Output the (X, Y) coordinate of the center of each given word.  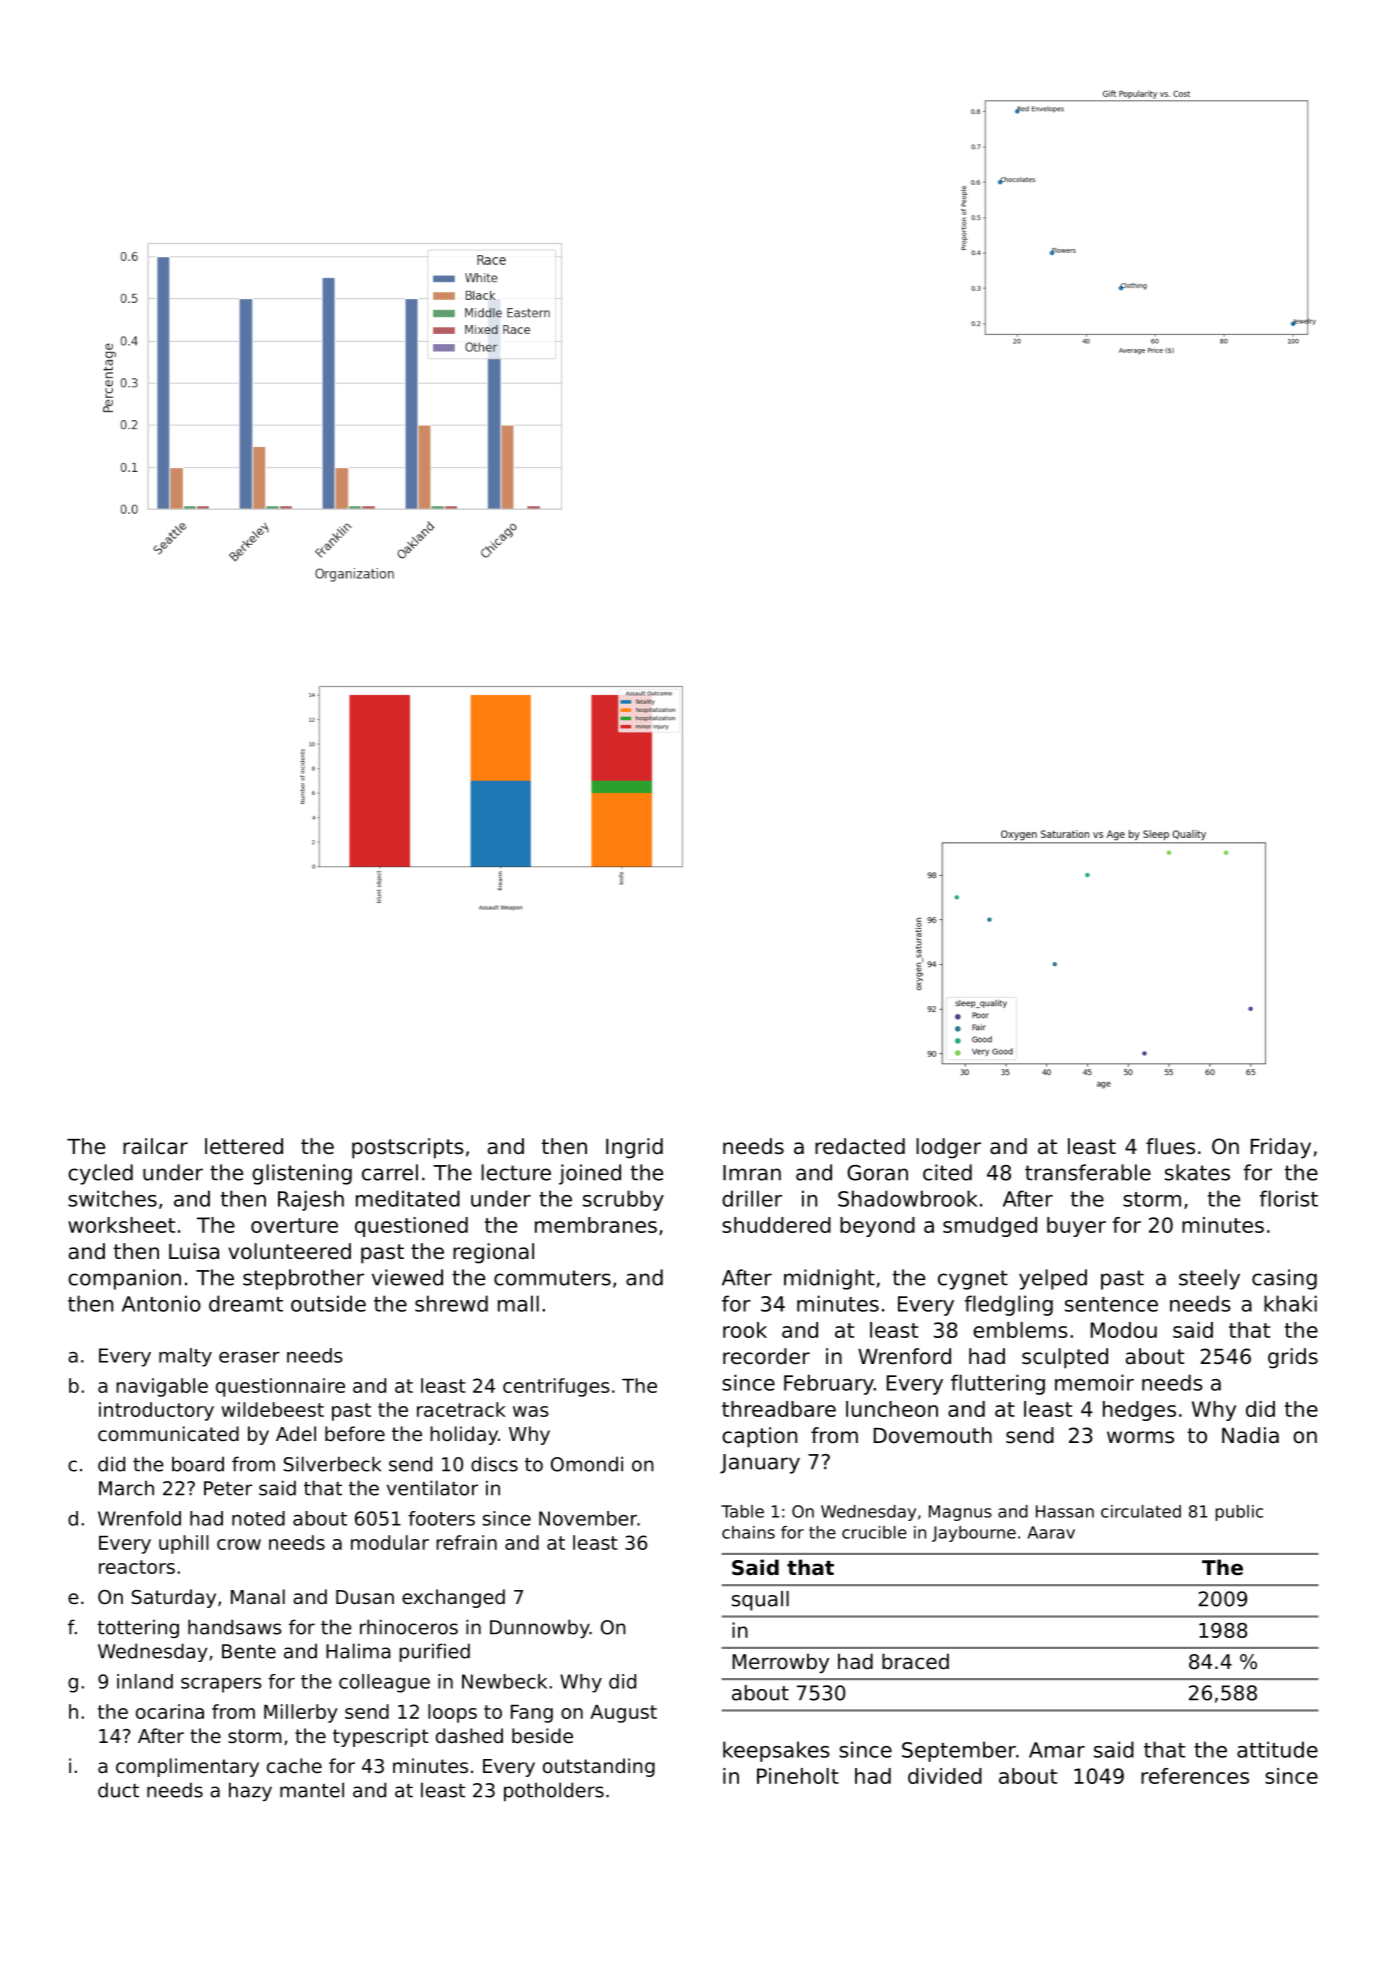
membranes (596, 1225)
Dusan (365, 1597)
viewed (407, 1277)
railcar (155, 1146)
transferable (1088, 1172)
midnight (829, 1279)
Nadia (1250, 1435)
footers (441, 1518)
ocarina (170, 1711)
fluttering (998, 1384)
